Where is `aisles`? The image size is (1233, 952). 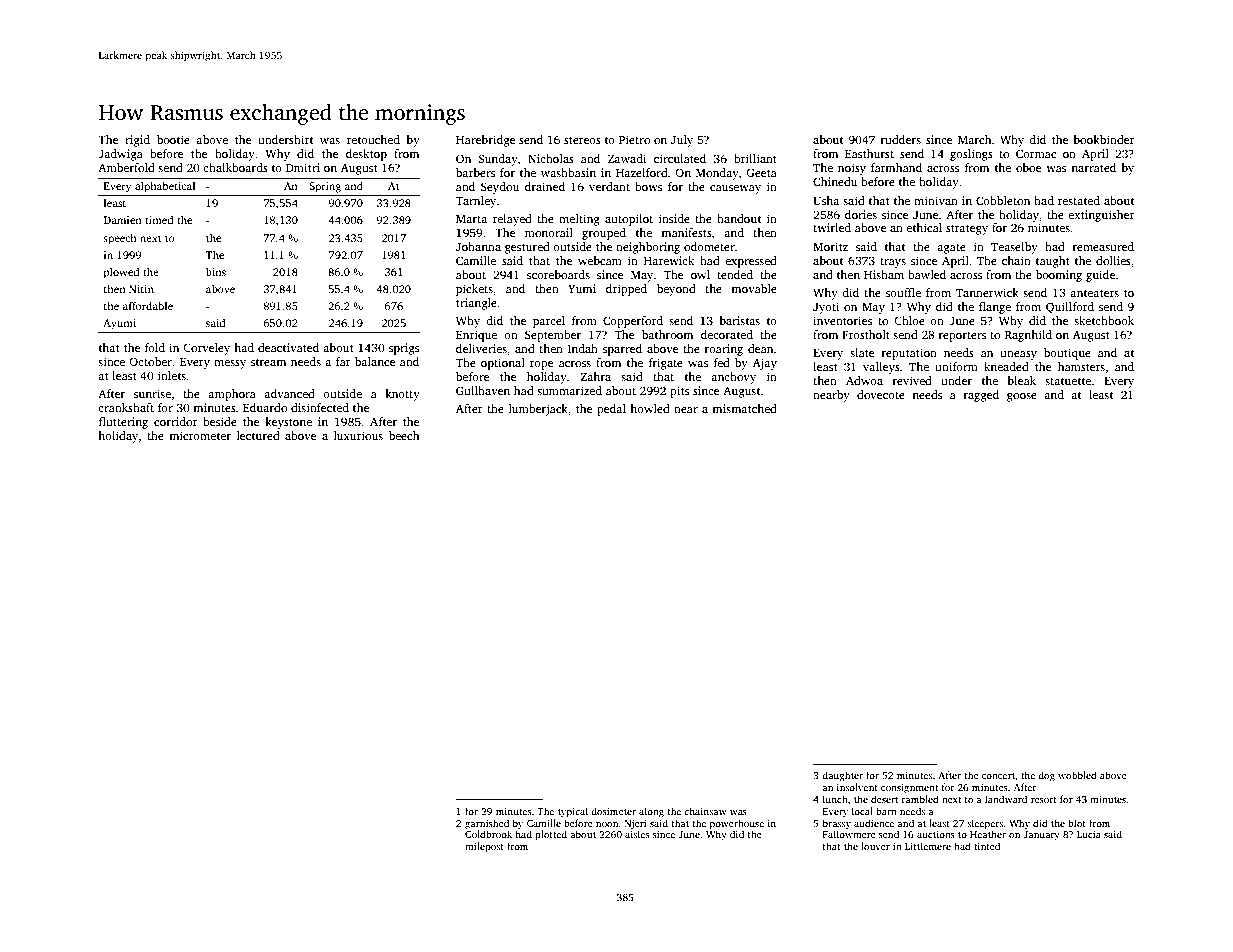
aisles is located at coordinates (637, 834).
